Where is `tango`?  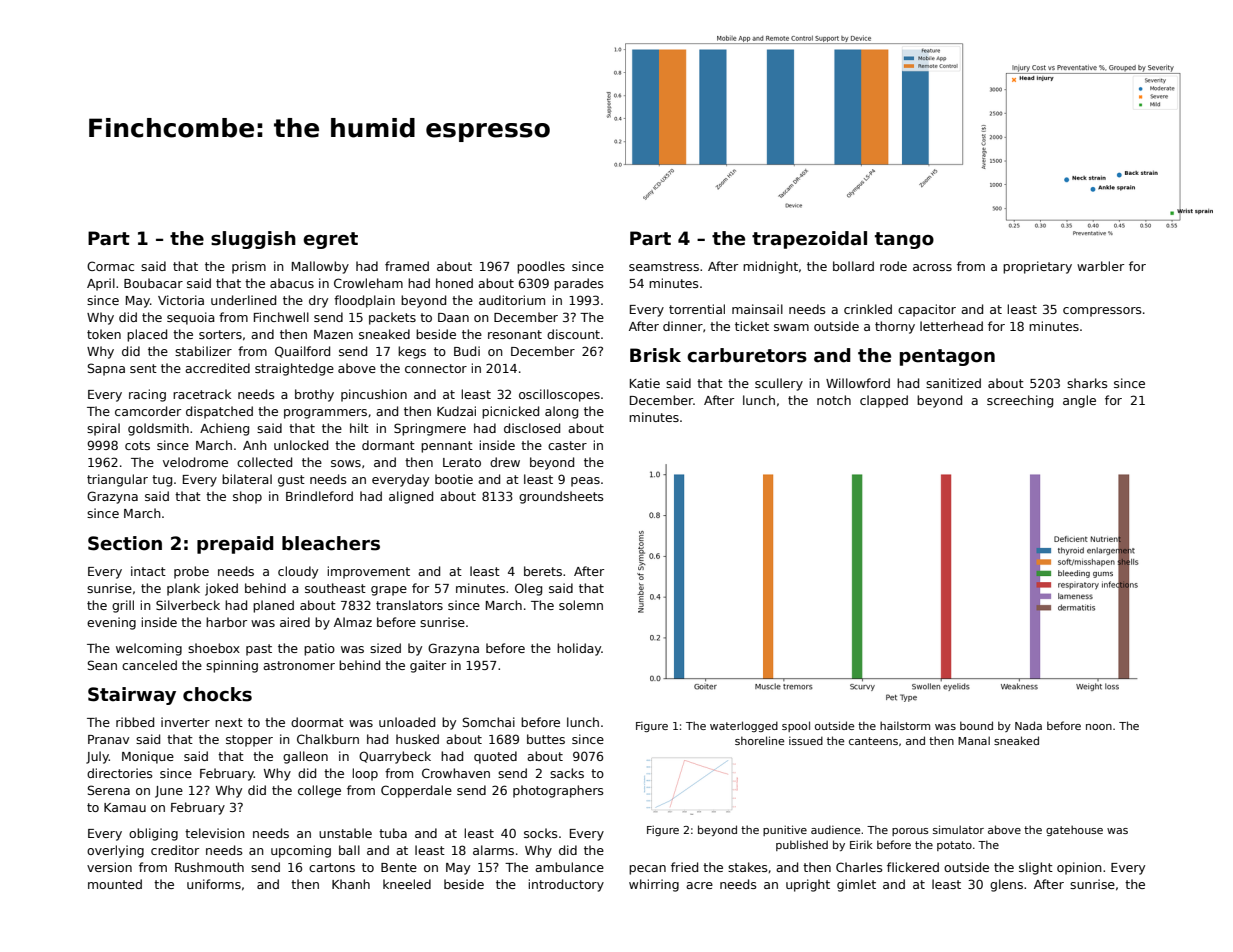
tango is located at coordinates (904, 240).
